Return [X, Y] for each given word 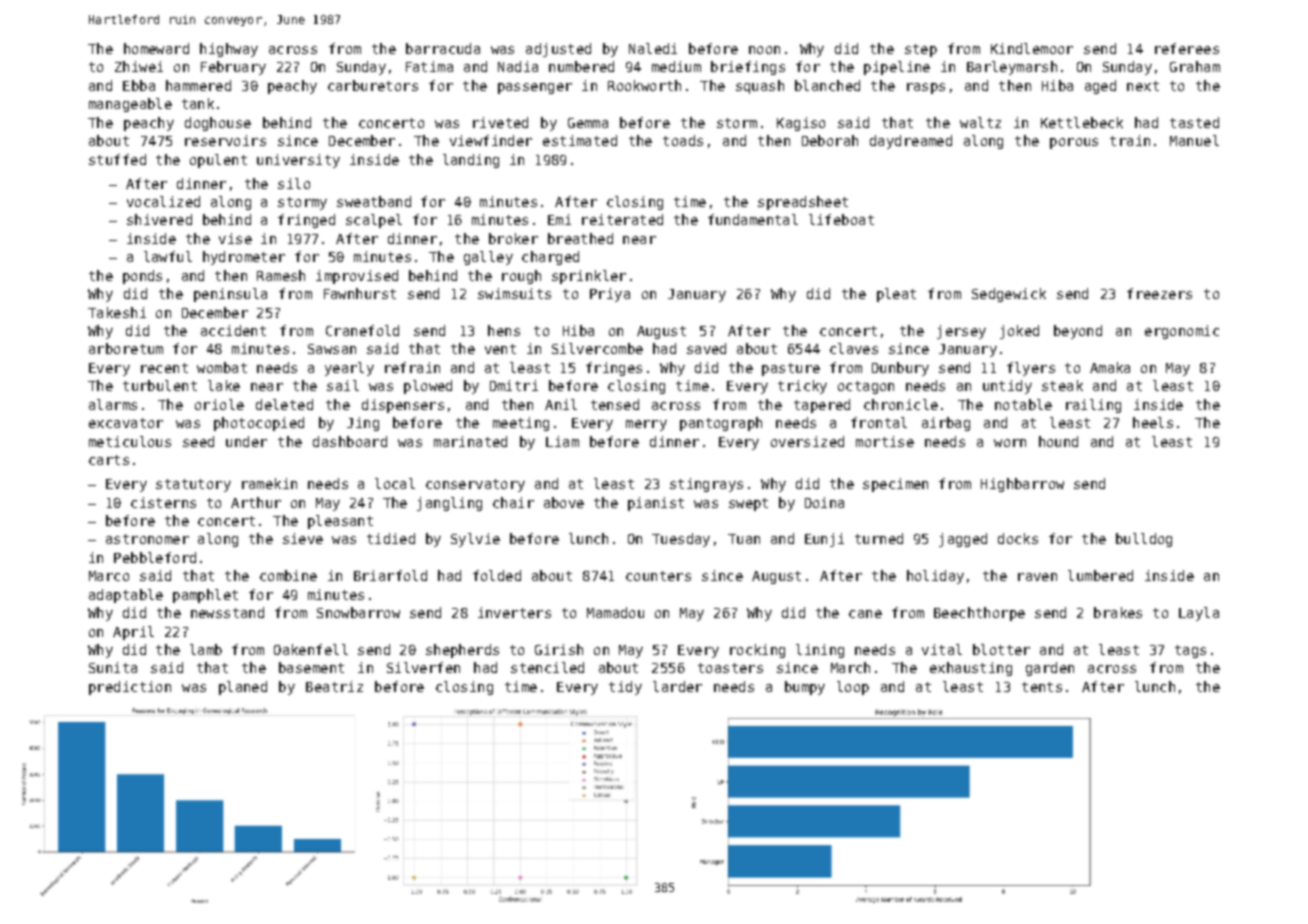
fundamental [753, 219]
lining [820, 651]
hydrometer [244, 258]
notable [1023, 404]
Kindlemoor [1032, 48]
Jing [363, 424]
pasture [791, 369]
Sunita [113, 667]
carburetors [373, 85]
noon [764, 50]
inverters [514, 612]
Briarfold [390, 575]
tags [1190, 651]
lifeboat [841, 219]
